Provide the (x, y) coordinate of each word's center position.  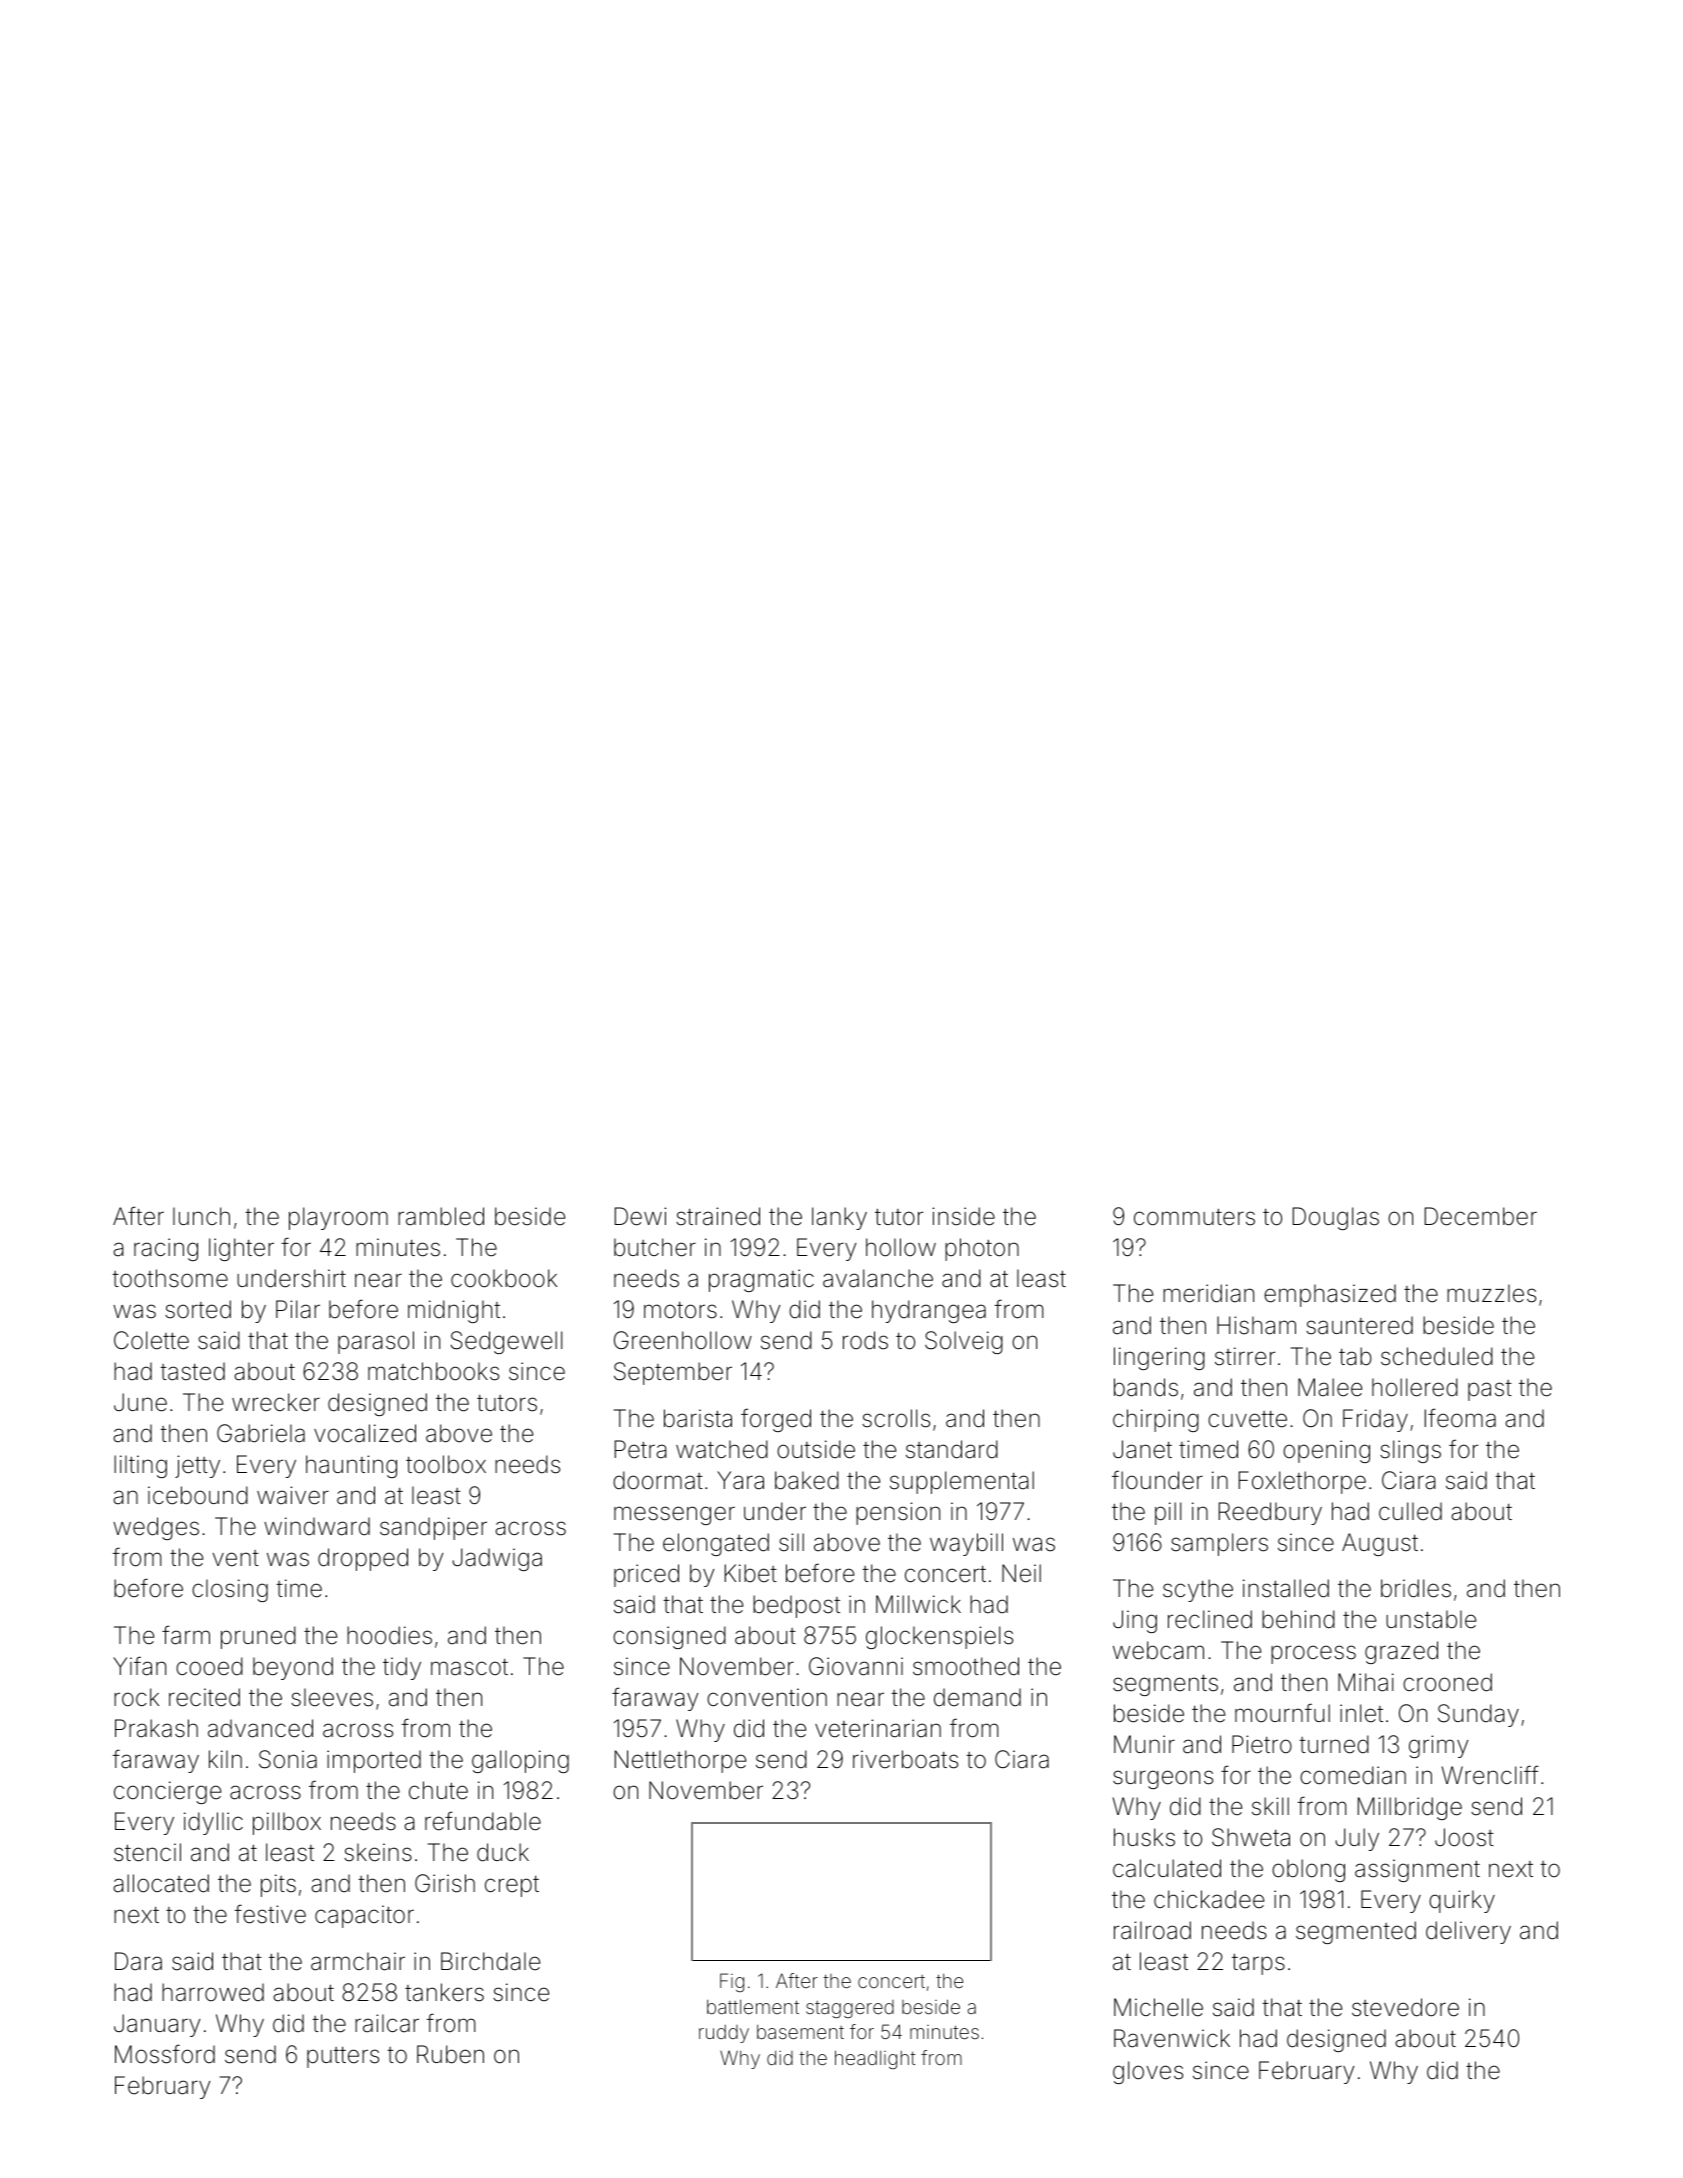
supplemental (962, 1482)
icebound (198, 1495)
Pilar (298, 1309)
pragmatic (761, 1280)
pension (898, 1513)
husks (1144, 1837)
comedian (1353, 1775)
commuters (1194, 1217)
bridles (1416, 1588)
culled (1410, 1511)
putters (343, 2057)
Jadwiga (497, 1559)
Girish (445, 1883)
